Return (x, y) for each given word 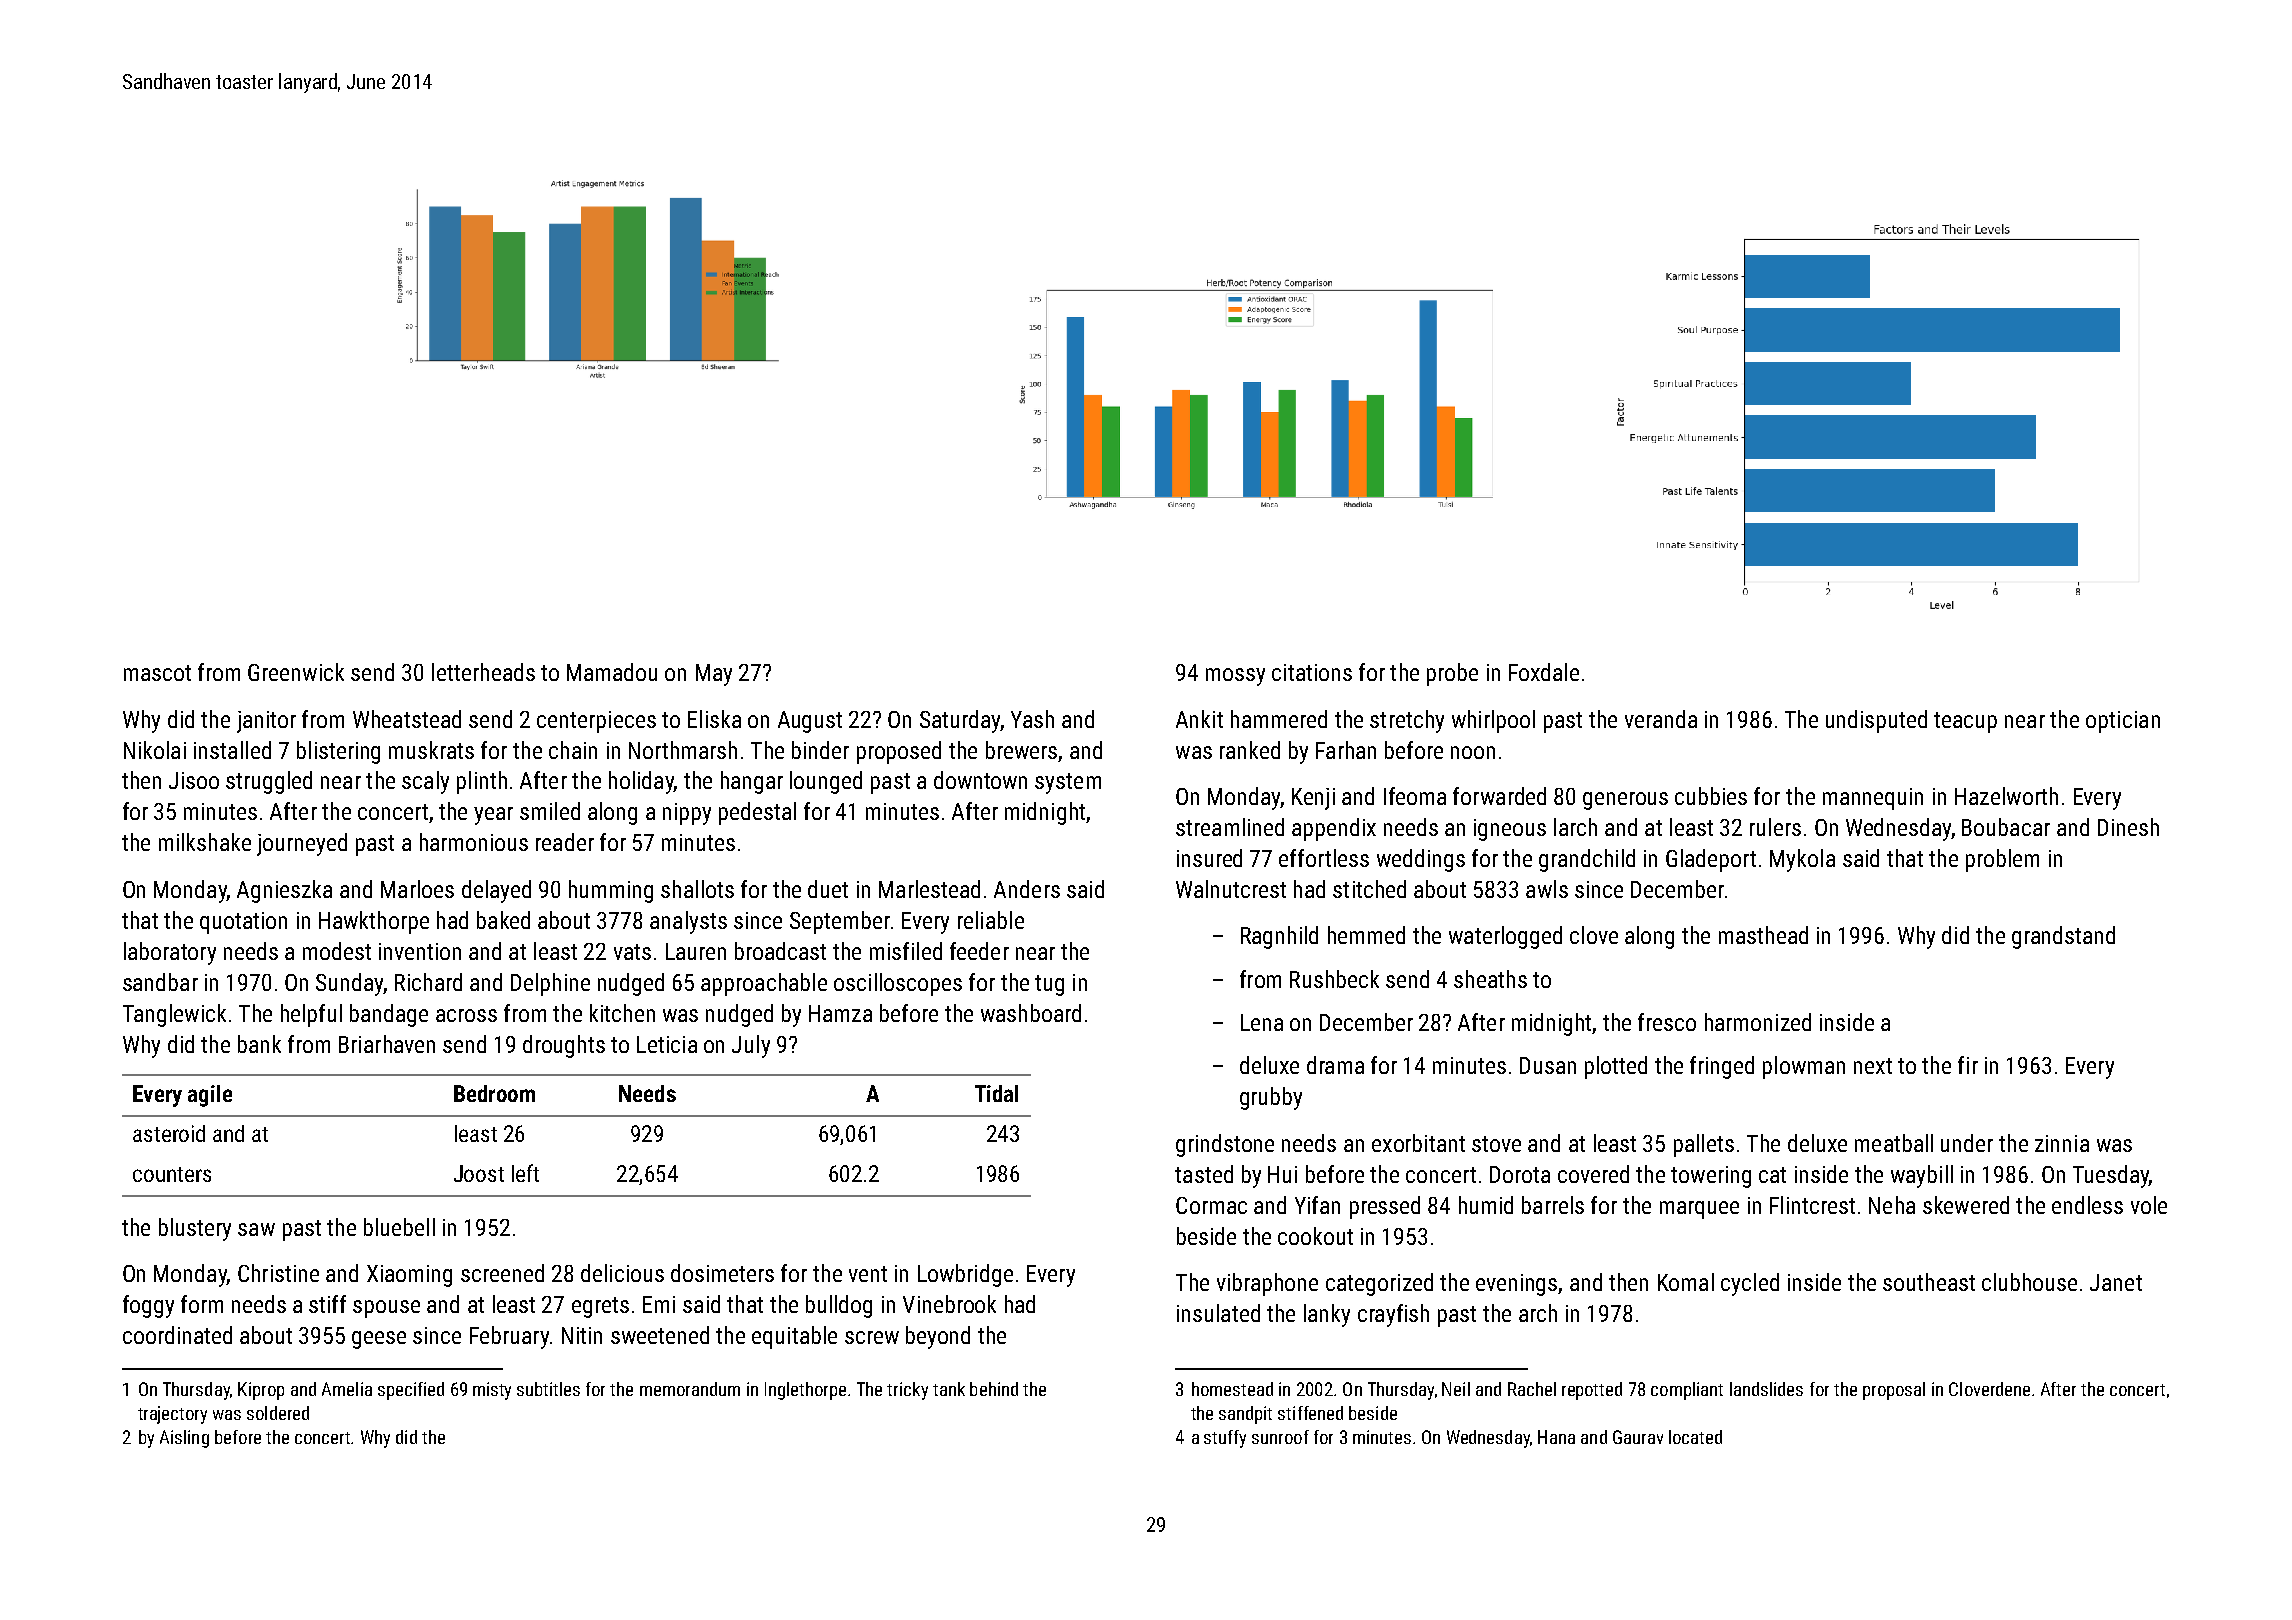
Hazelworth (2006, 796)
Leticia (667, 1044)
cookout (1315, 1236)
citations (1312, 672)
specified (411, 1391)
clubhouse (2029, 1282)
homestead (1232, 1389)
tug (1049, 985)
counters (172, 1174)
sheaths (1490, 979)
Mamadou (612, 672)
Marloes (417, 889)
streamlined (1230, 827)
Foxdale (1544, 672)
